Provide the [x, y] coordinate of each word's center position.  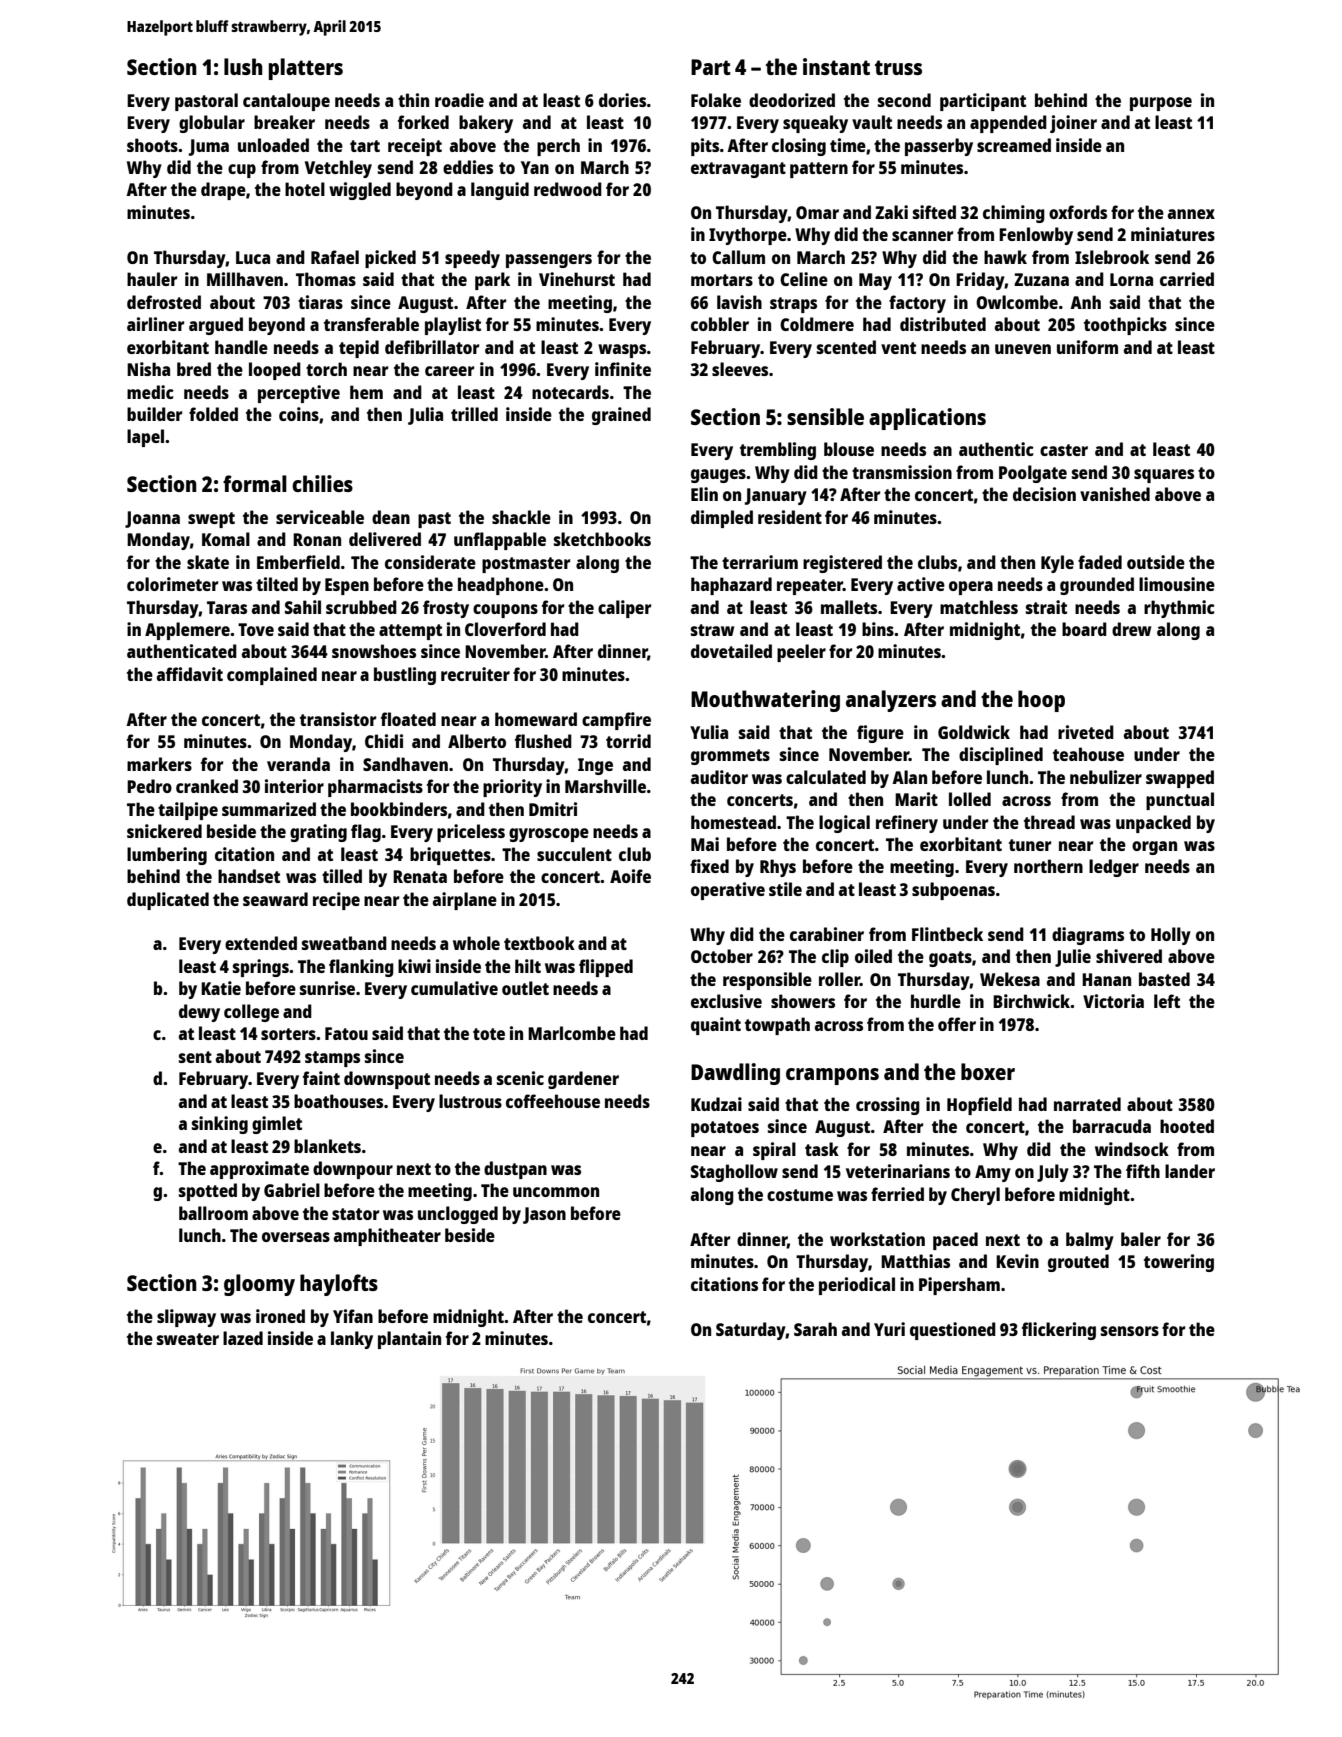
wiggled [360, 191]
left [1167, 1001]
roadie [459, 100]
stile [785, 889]
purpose [1161, 104]
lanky [352, 1340]
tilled [342, 876]
